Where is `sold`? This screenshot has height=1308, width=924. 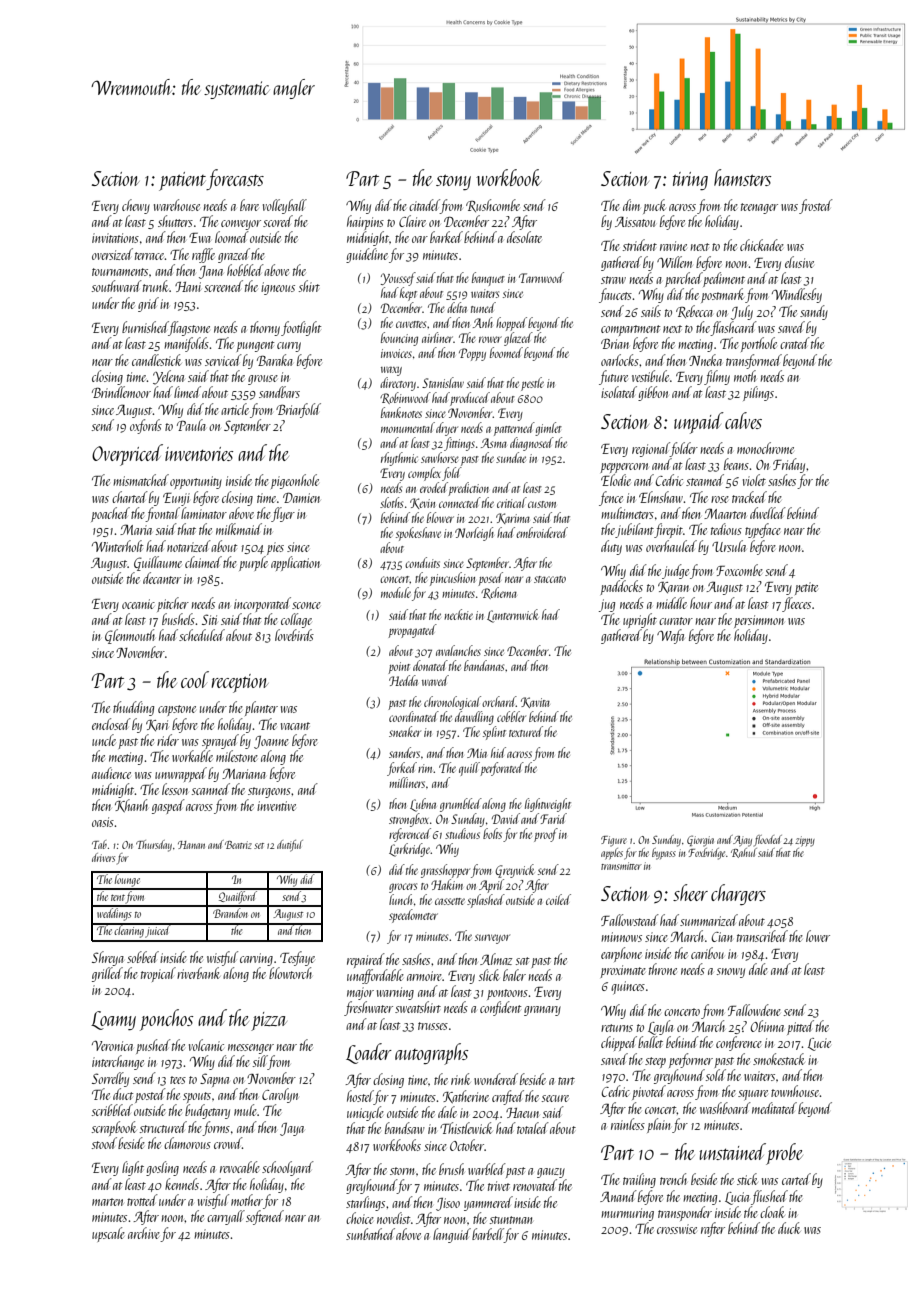 sold is located at coordinates (716, 1075).
